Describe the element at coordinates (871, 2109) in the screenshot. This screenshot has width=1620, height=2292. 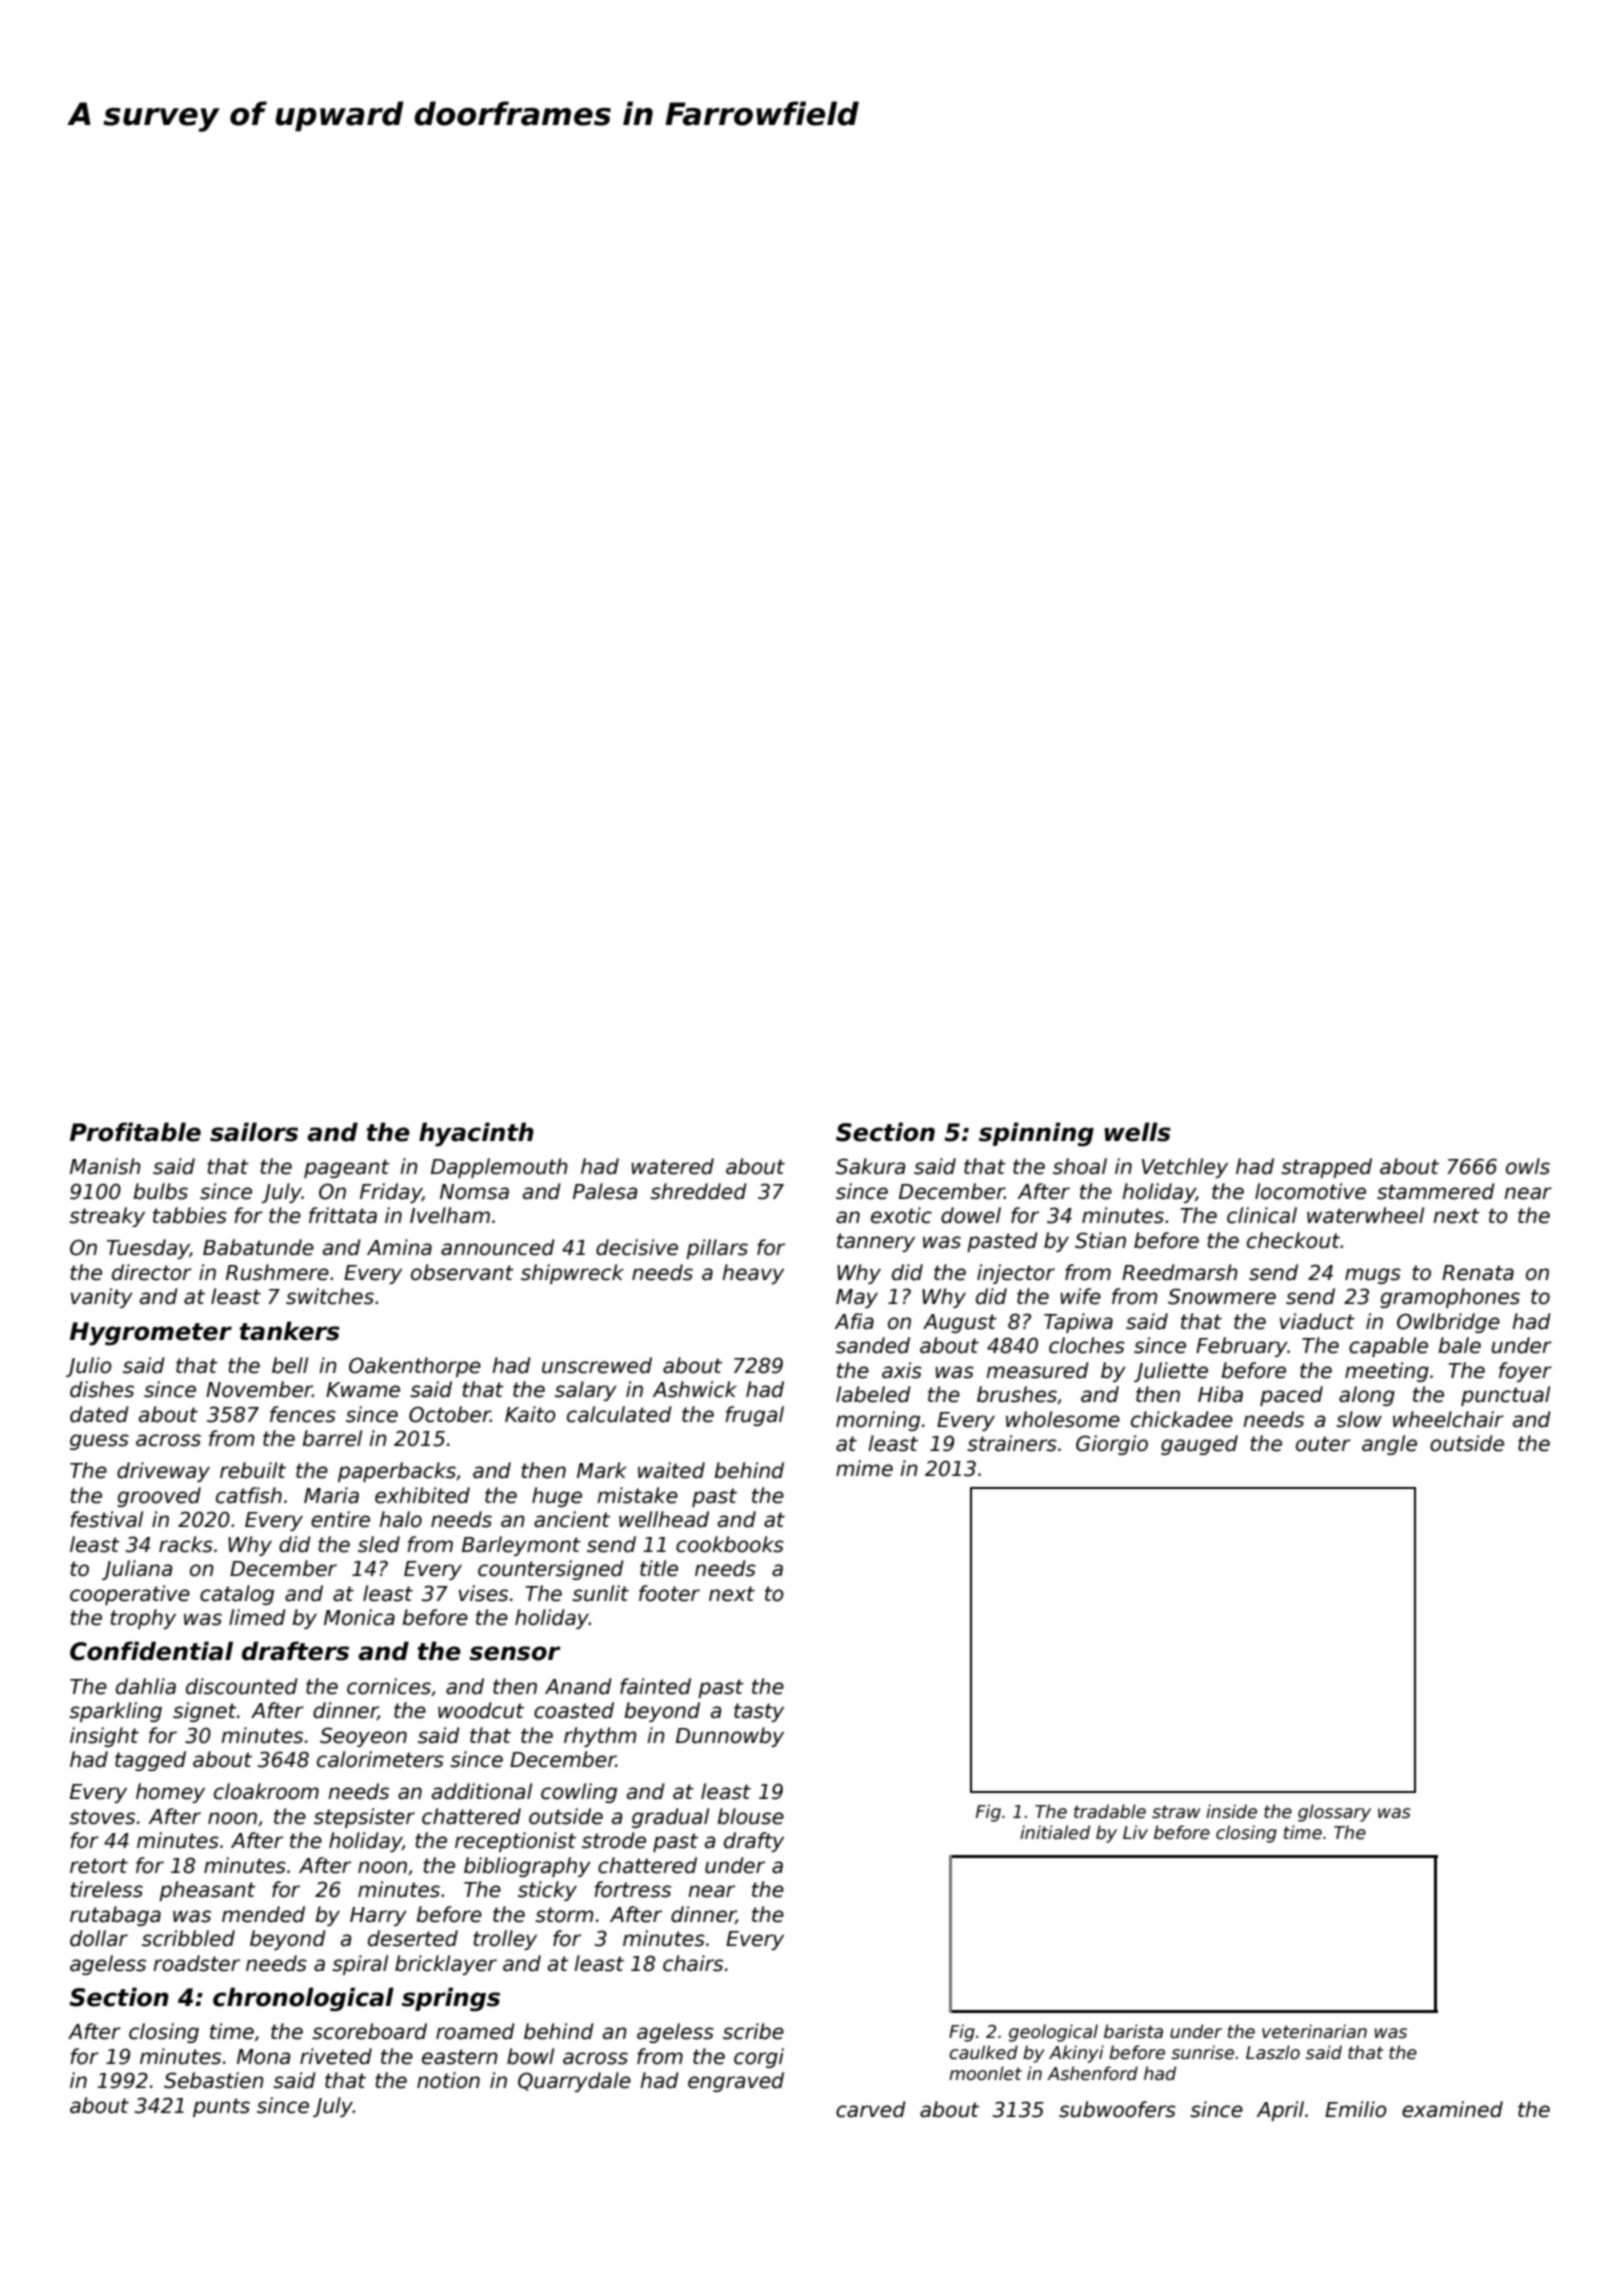
I see `carved` at that location.
